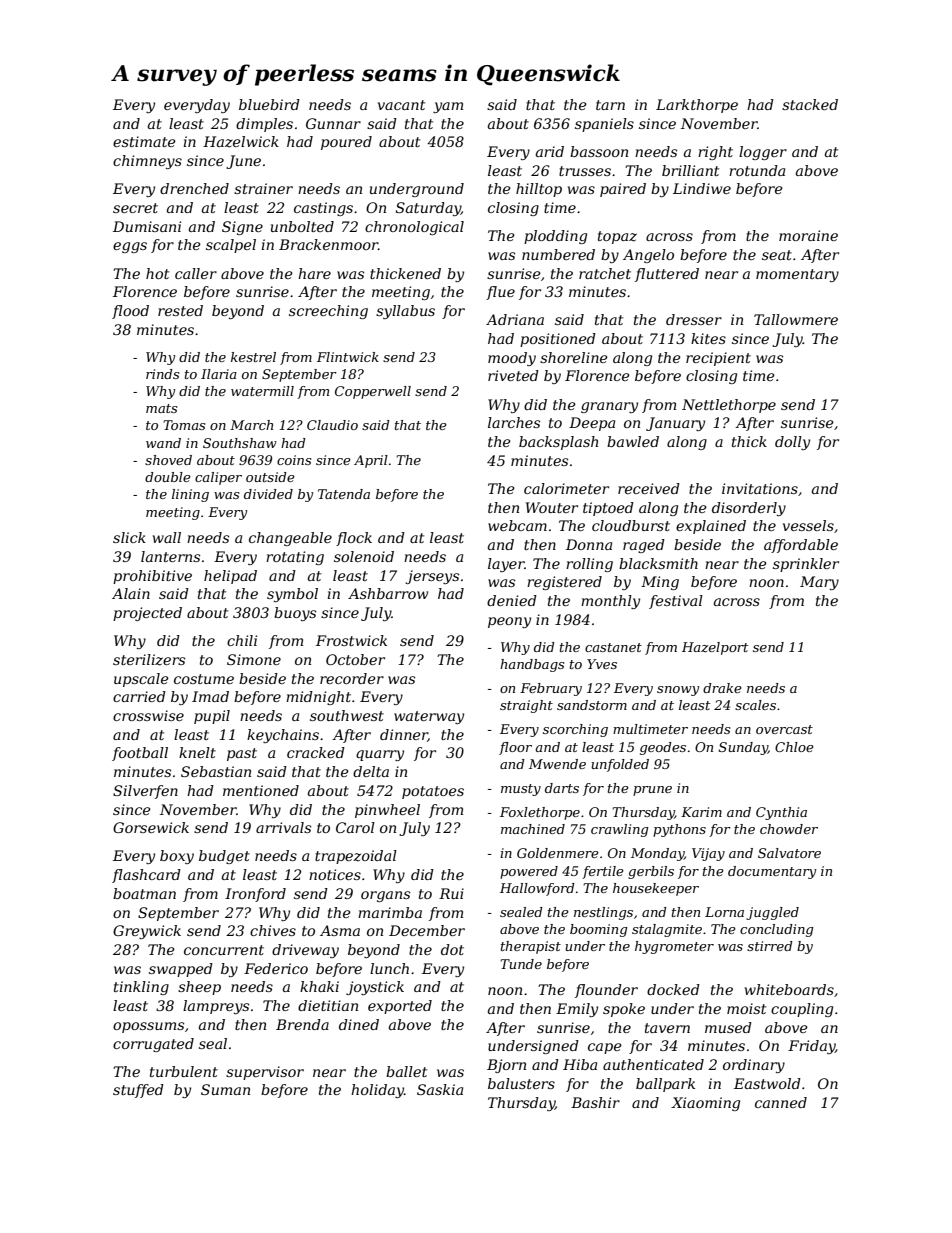 The image size is (952, 1233). Describe the element at coordinates (184, 1071) in the screenshot. I see `turbulent` at that location.
